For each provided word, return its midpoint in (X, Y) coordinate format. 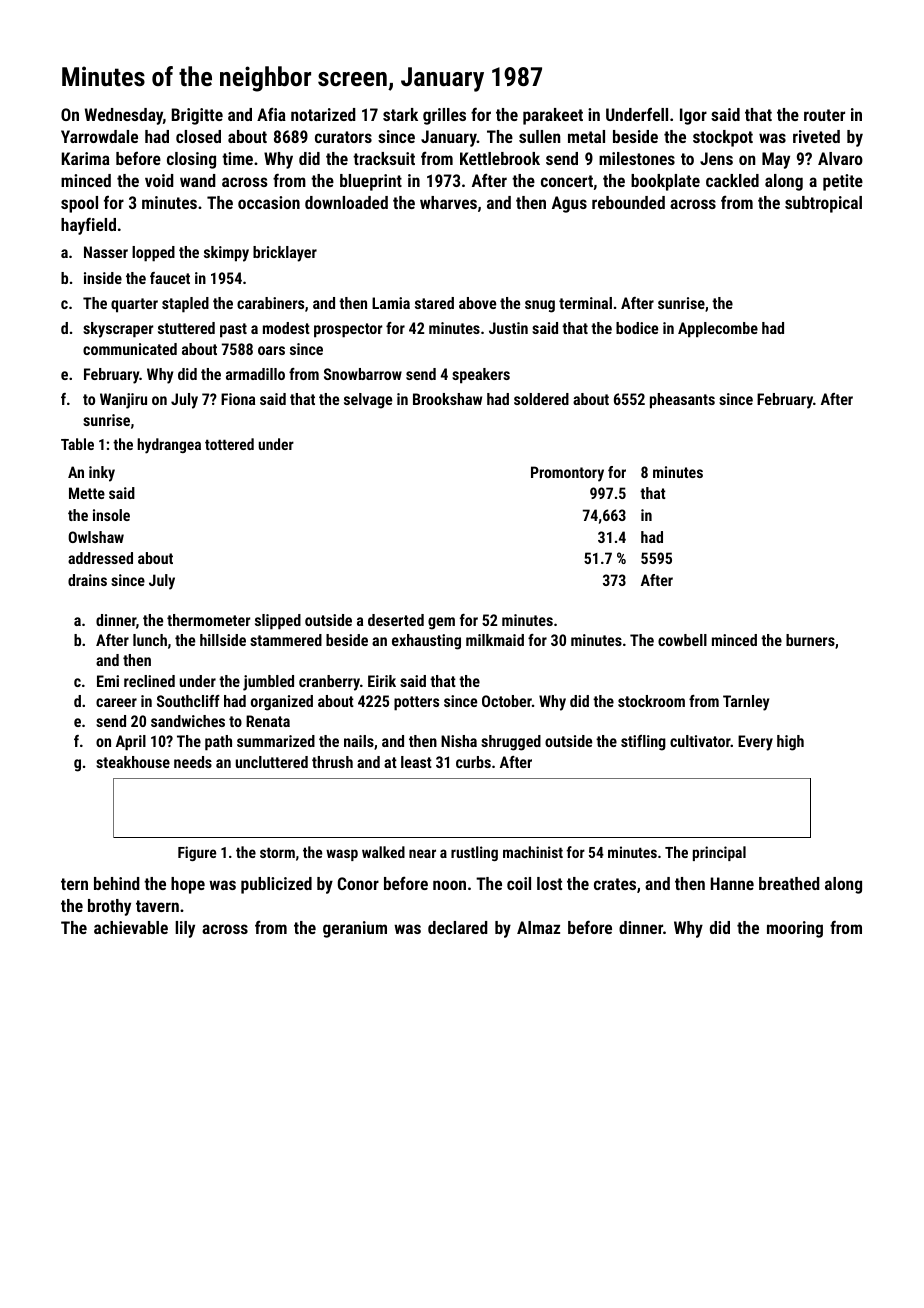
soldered (541, 399)
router (824, 115)
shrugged (511, 743)
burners (810, 640)
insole (111, 515)
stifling (643, 743)
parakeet (553, 116)
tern (74, 884)
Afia (271, 114)
